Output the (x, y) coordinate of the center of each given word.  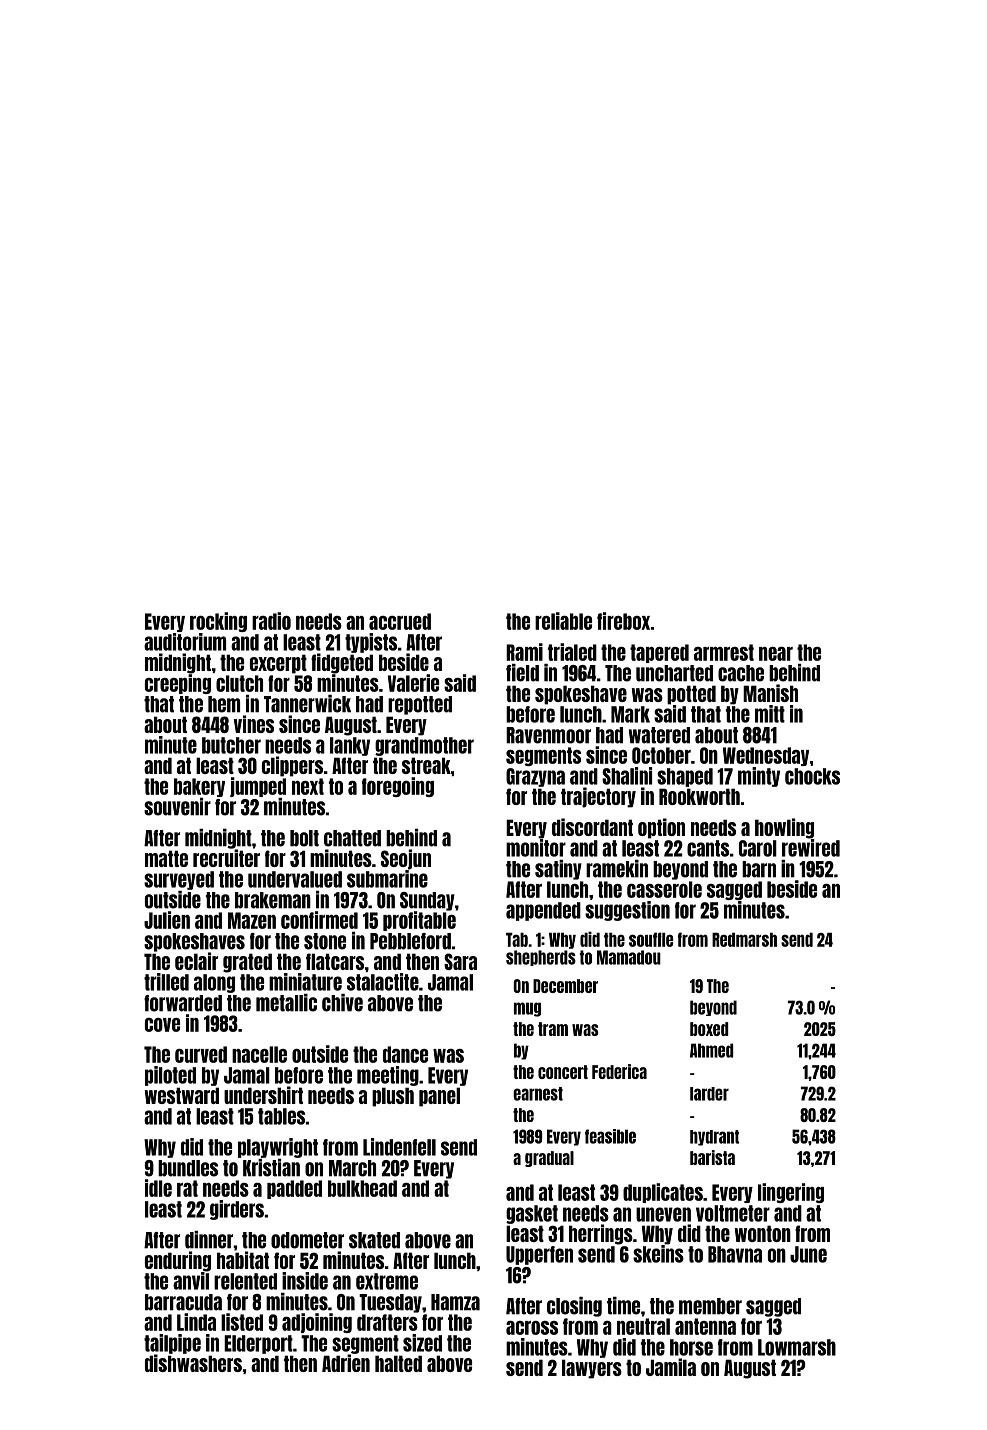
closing (574, 1307)
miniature (305, 982)
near (776, 654)
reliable (563, 621)
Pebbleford (410, 941)
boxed (709, 1029)
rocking (218, 622)
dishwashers (193, 1363)
